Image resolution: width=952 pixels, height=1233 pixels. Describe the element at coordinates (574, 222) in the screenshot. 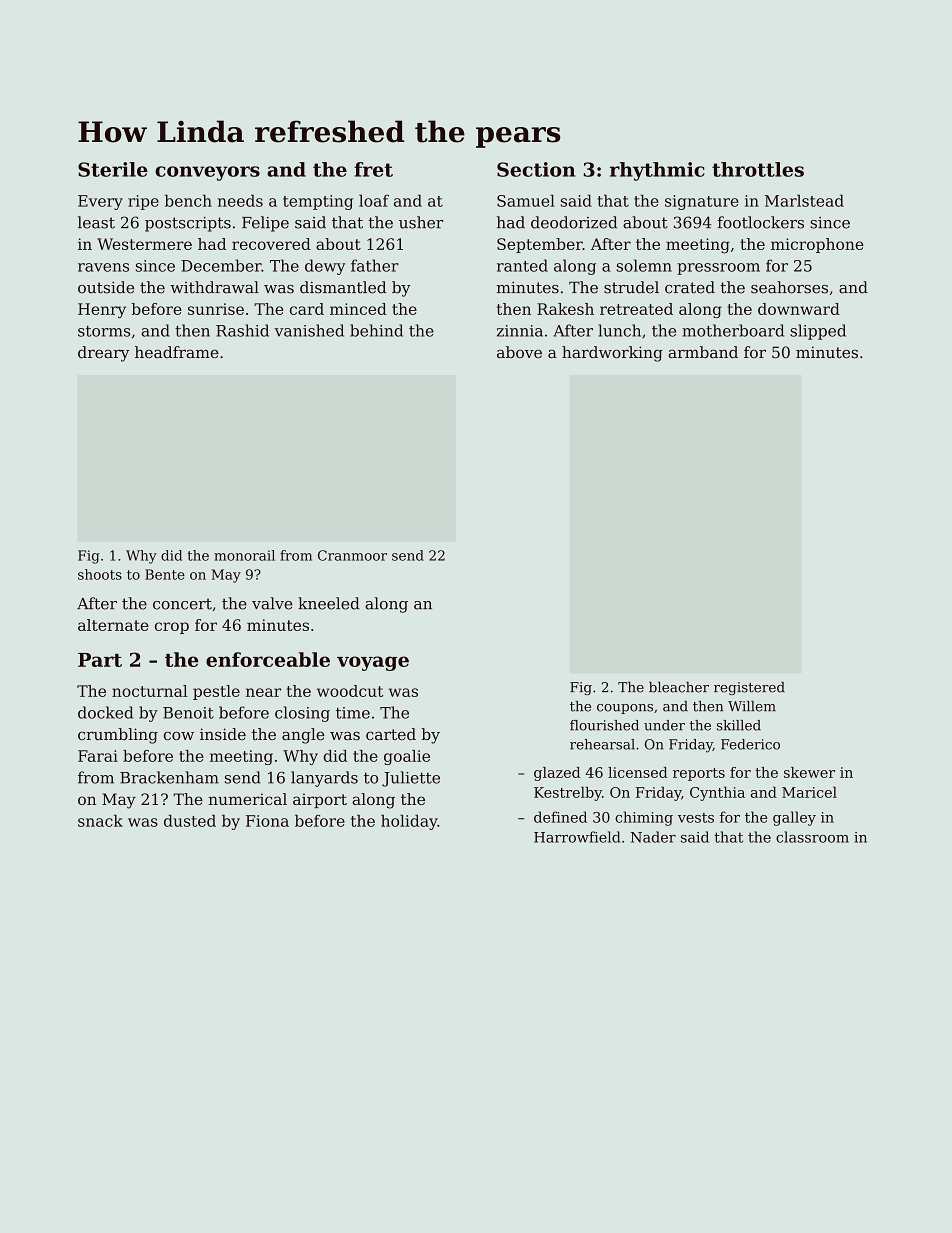

I see `deodorized` at that location.
